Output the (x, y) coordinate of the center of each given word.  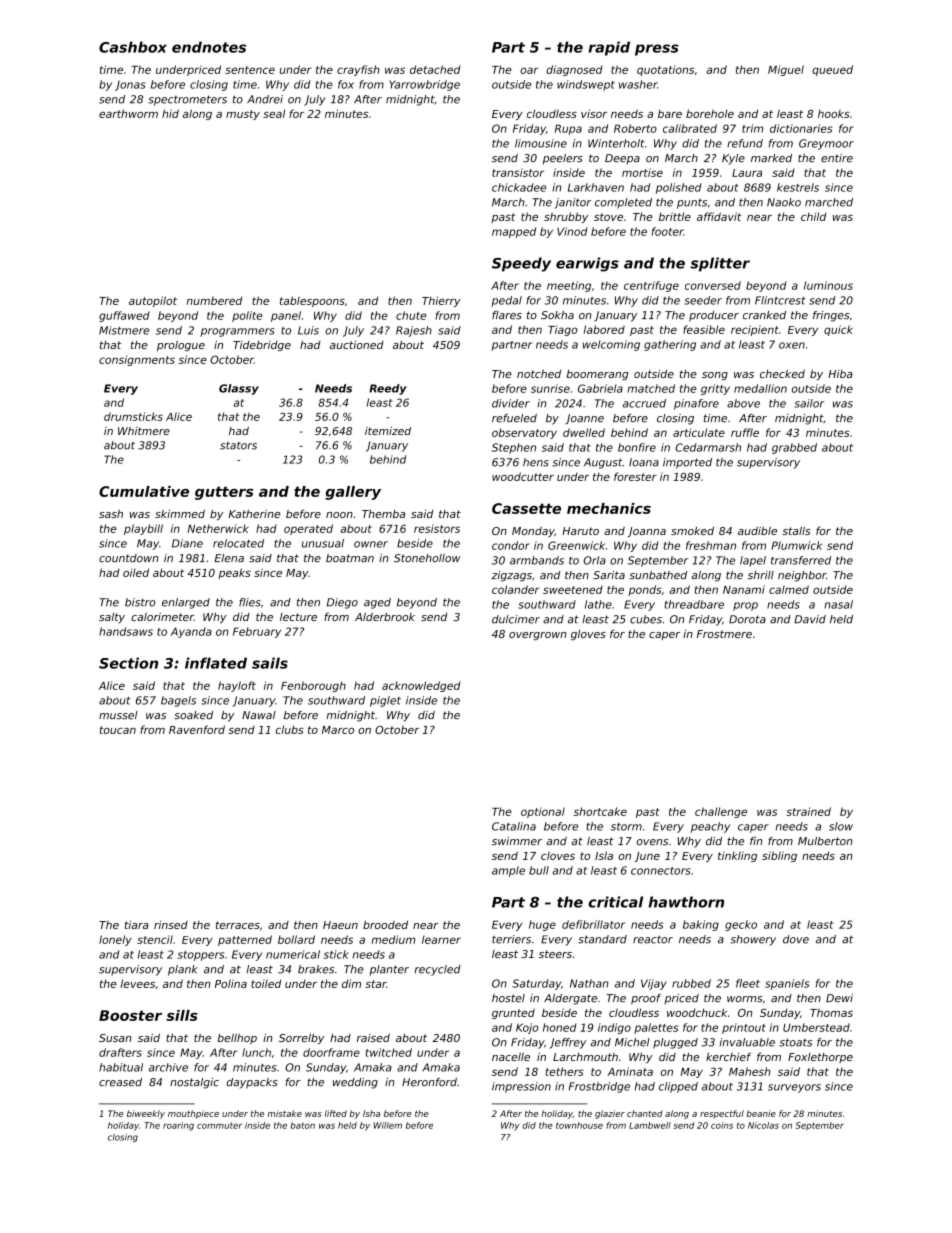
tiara (137, 925)
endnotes (209, 47)
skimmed (180, 513)
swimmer (517, 841)
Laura (747, 173)
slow (841, 826)
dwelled (584, 432)
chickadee (519, 187)
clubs (290, 729)
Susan (115, 1038)
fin (756, 841)
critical (615, 902)
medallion (760, 388)
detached (435, 69)
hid (170, 113)
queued (832, 70)
